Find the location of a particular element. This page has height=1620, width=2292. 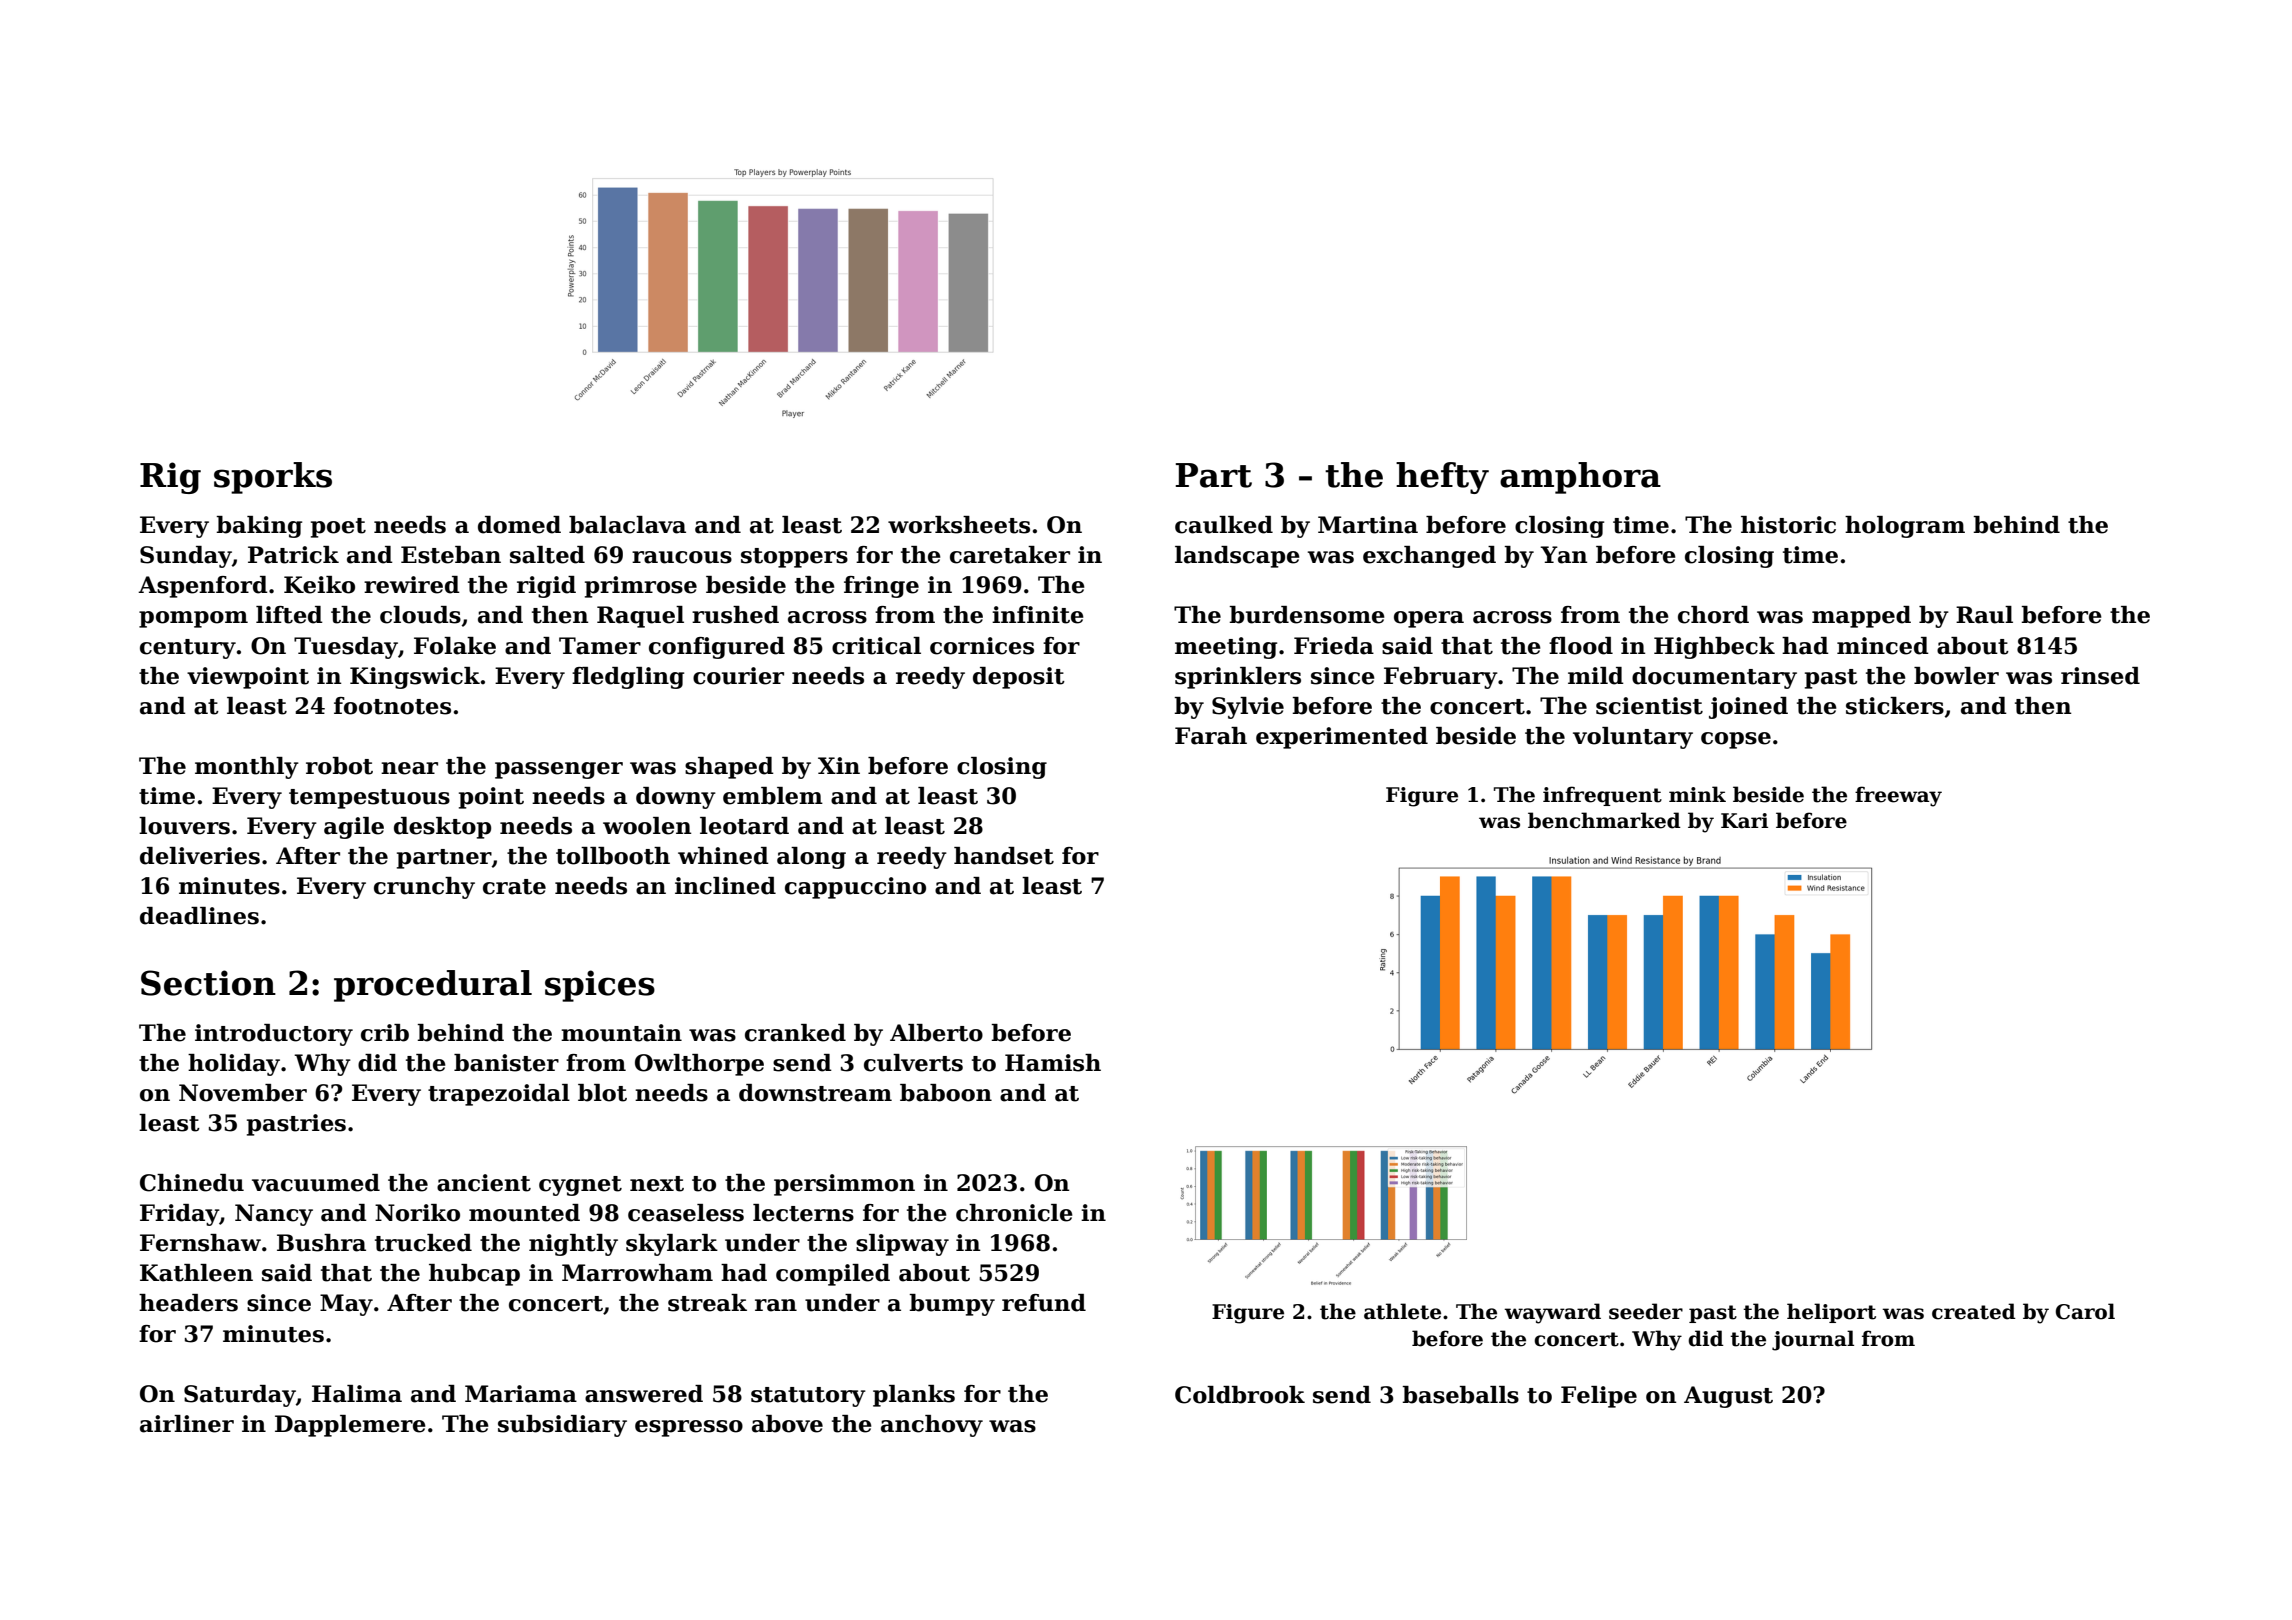

baboon is located at coordinates (946, 1093).
